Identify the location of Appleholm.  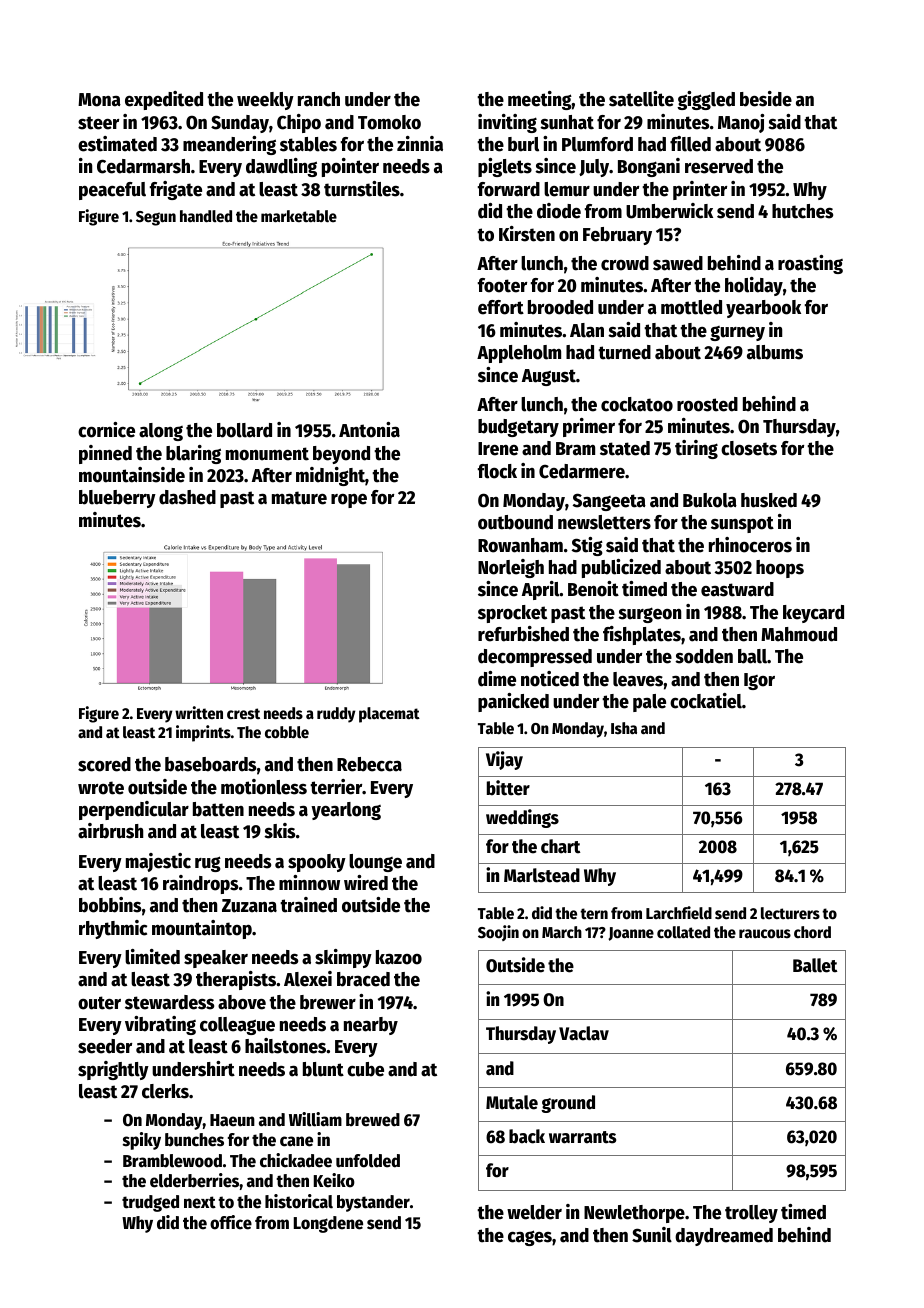
(519, 354).
